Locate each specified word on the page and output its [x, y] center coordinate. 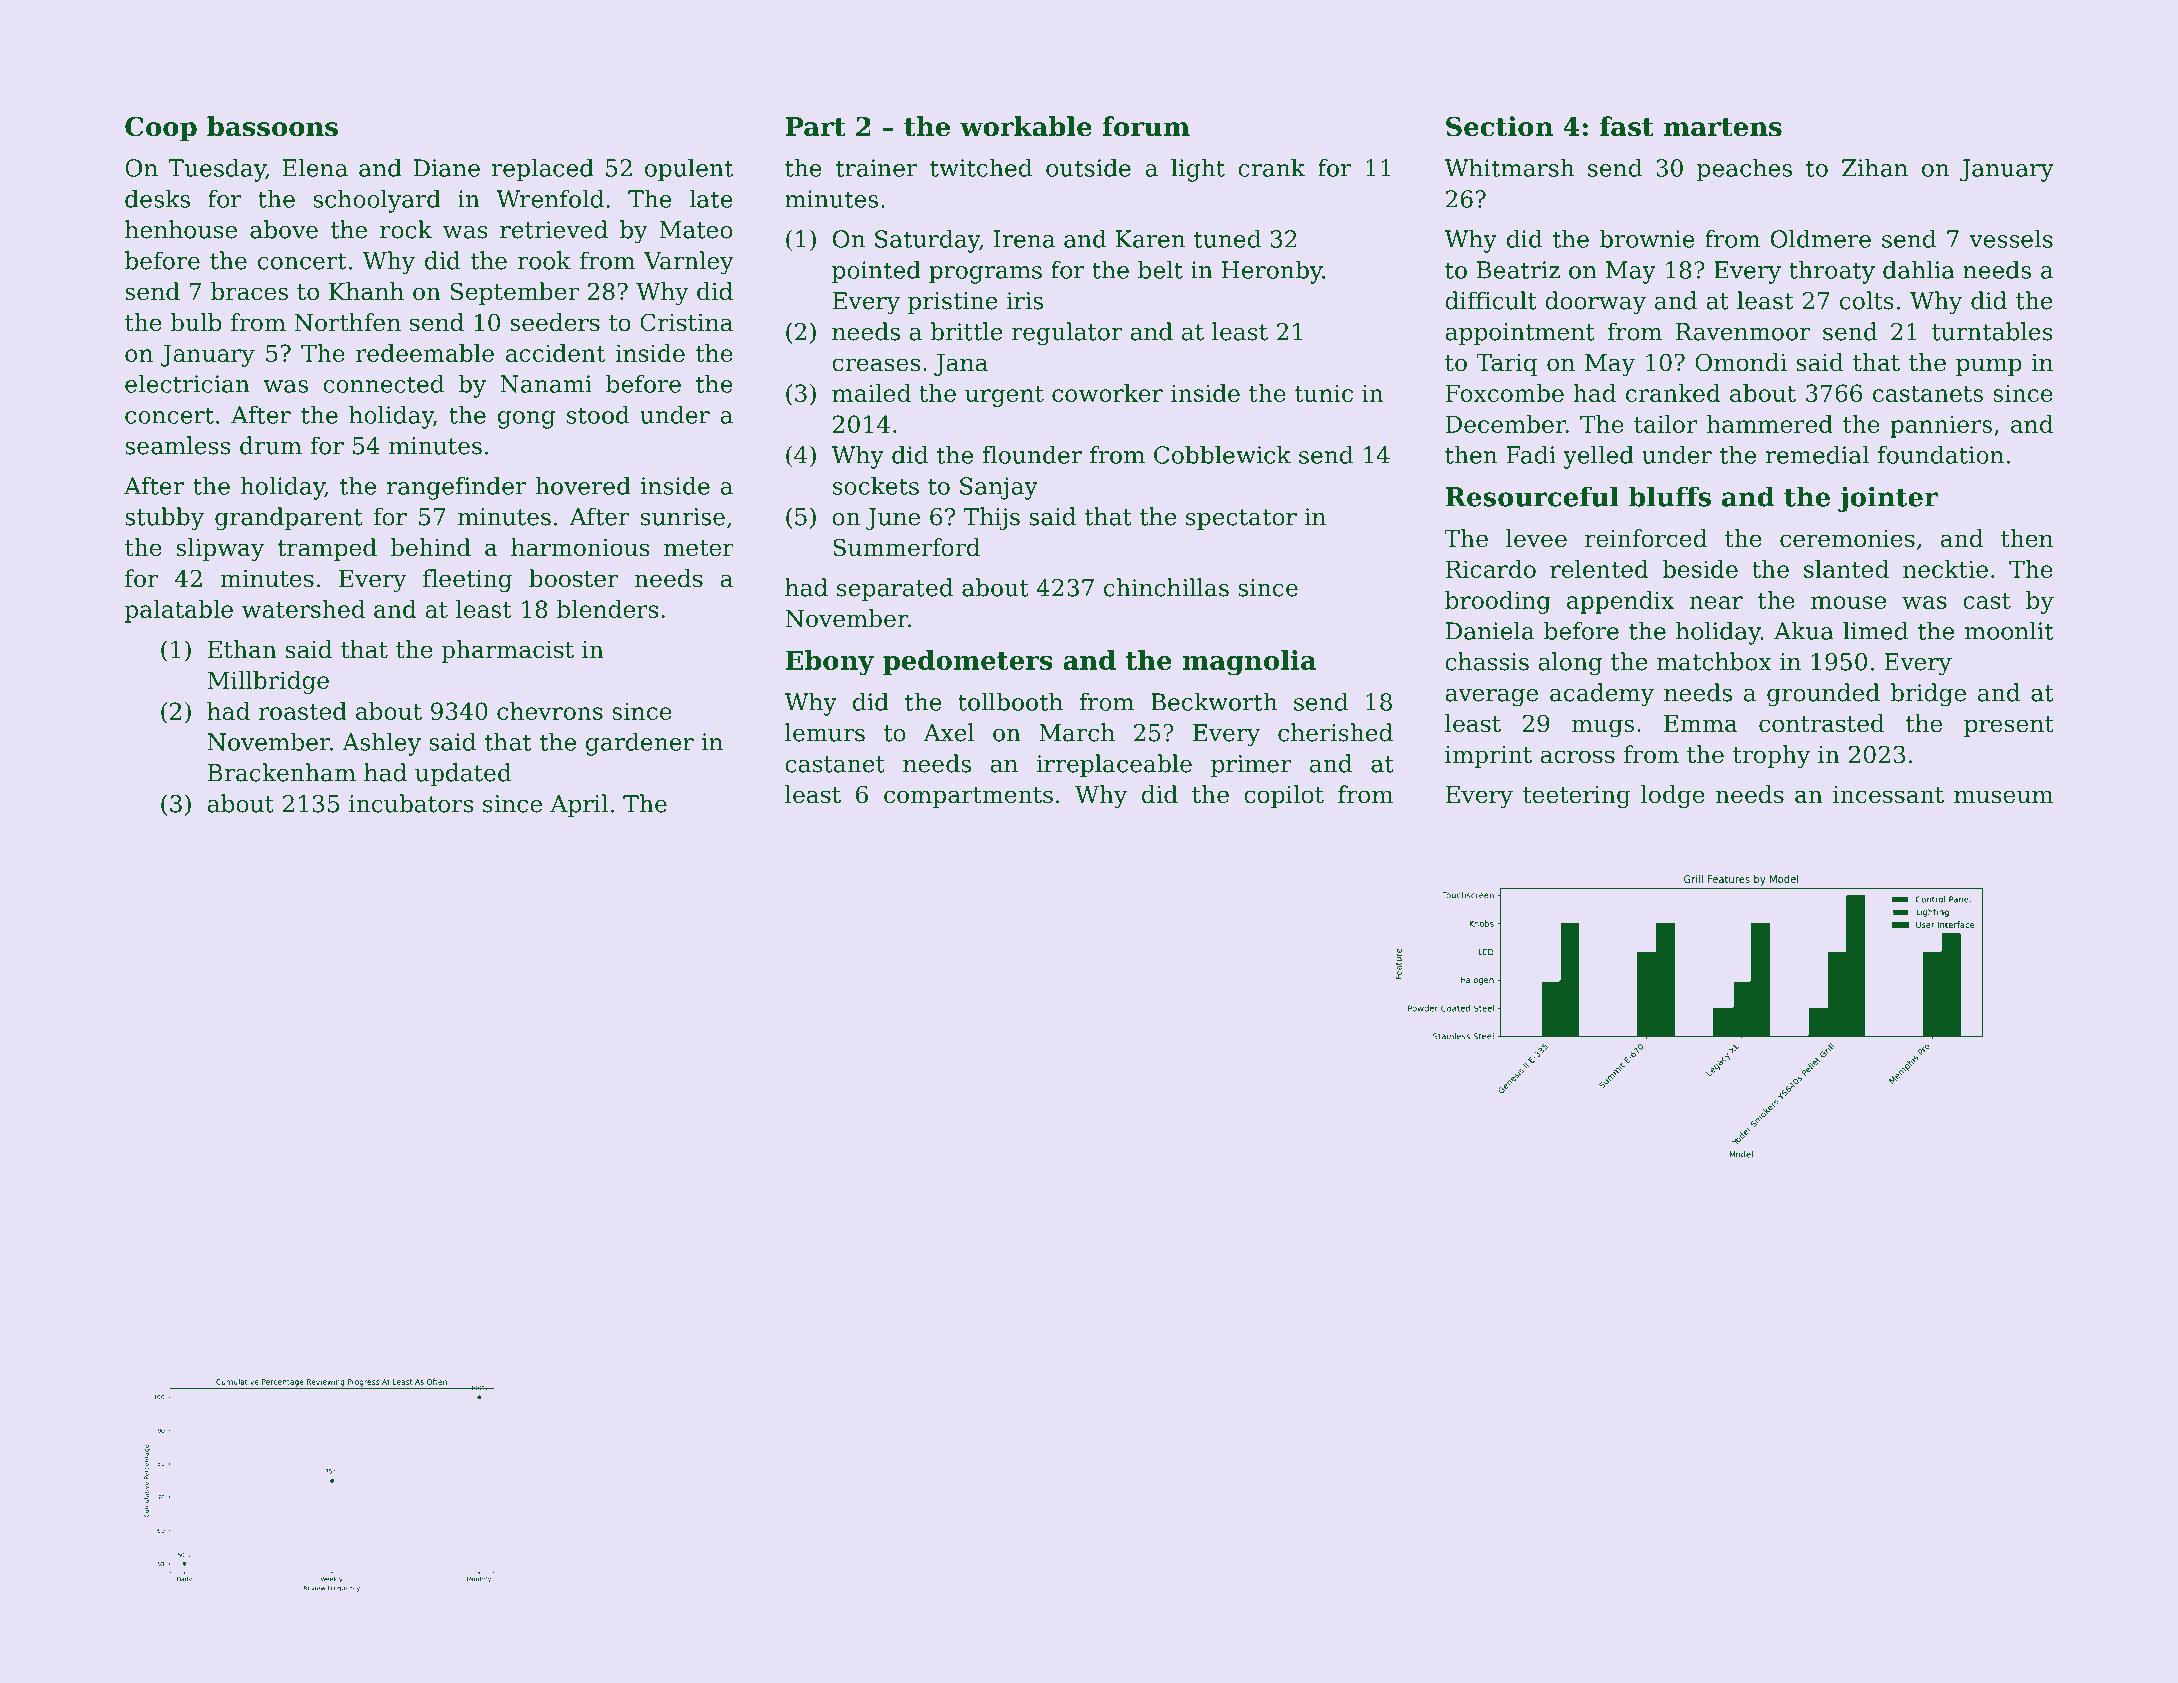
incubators [411, 803]
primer [1251, 766]
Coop [161, 129]
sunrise [683, 517]
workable [1026, 126]
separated [895, 589]
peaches [1744, 170]
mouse [1848, 602]
